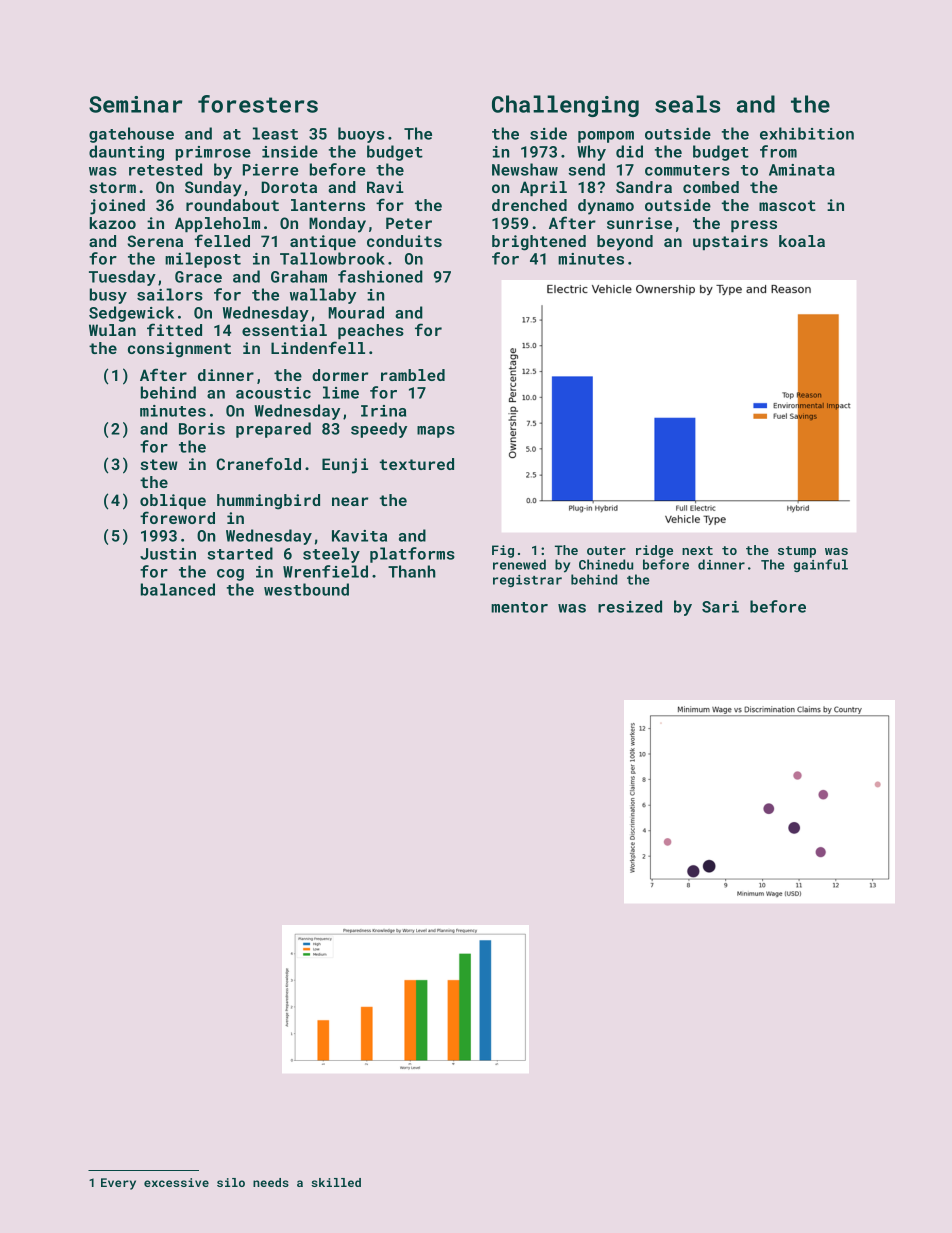 This page has height=1233, width=952. What do you see at coordinates (275, 133) in the page?
I see `least` at bounding box center [275, 133].
